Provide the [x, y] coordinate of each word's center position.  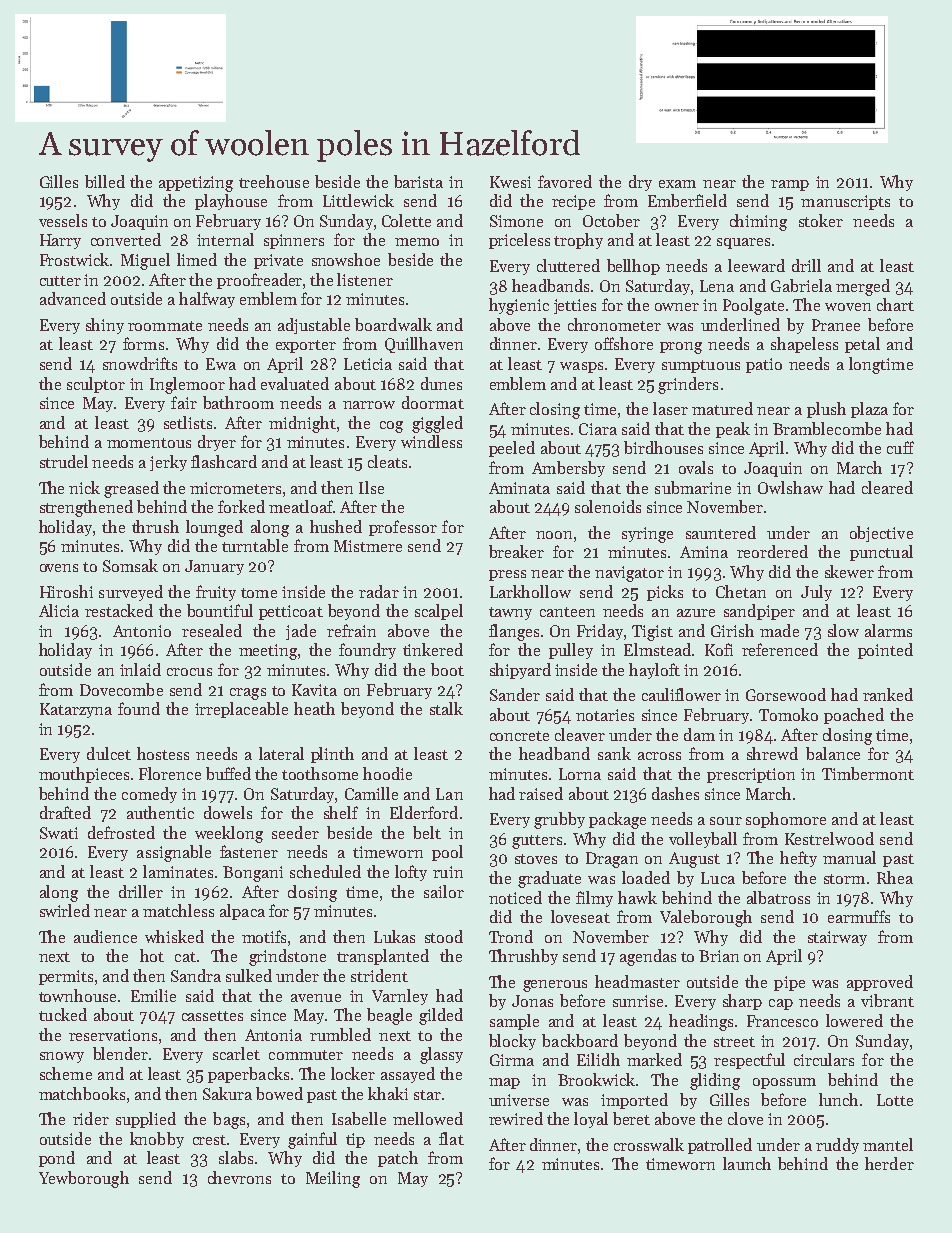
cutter [60, 281]
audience [105, 936]
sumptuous [701, 366]
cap [781, 1004]
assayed [408, 1075]
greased [131, 489]
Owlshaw [790, 487]
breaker [516, 551]
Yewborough [84, 1179]
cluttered [568, 265]
